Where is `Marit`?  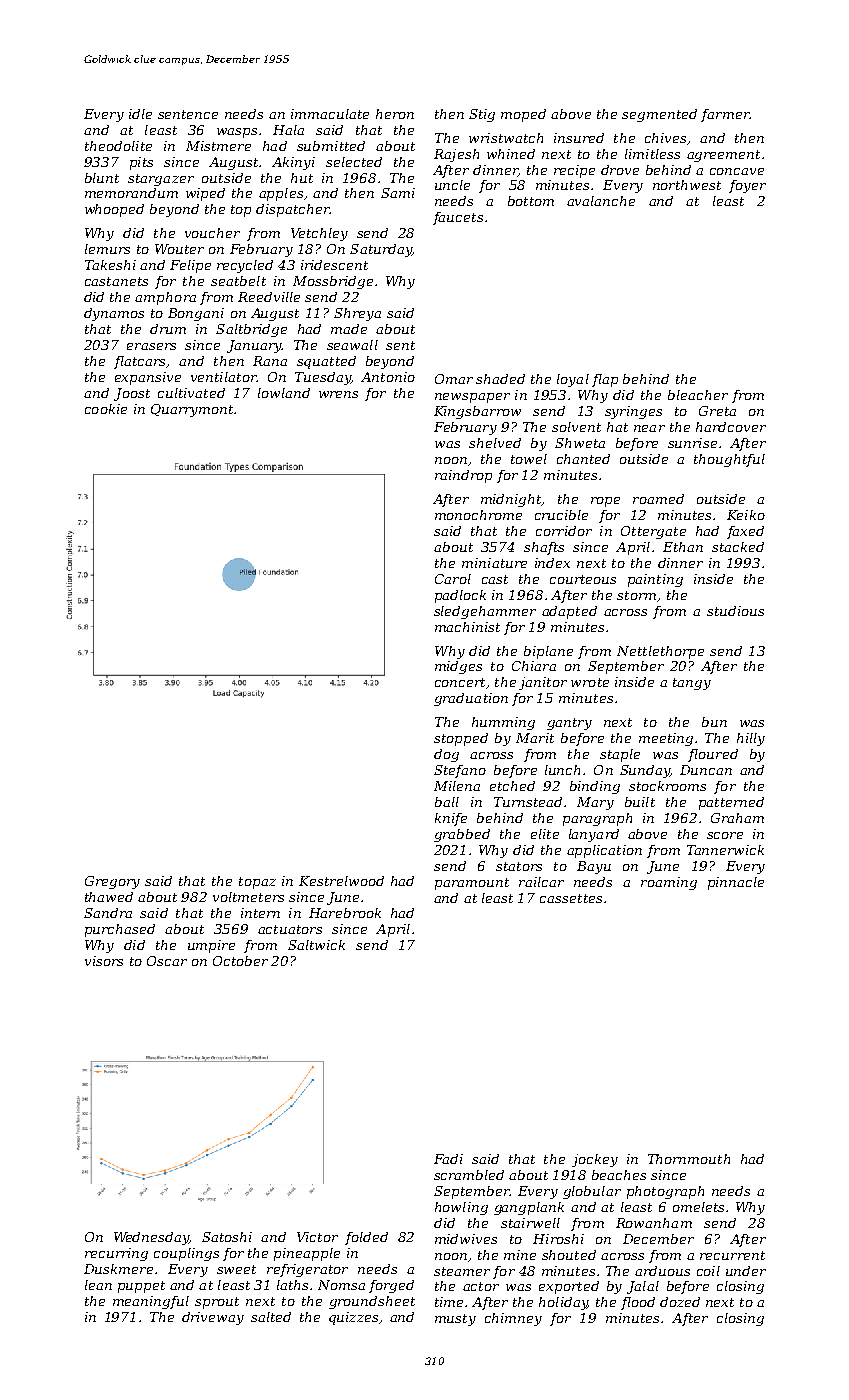
Marit is located at coordinates (535, 738).
